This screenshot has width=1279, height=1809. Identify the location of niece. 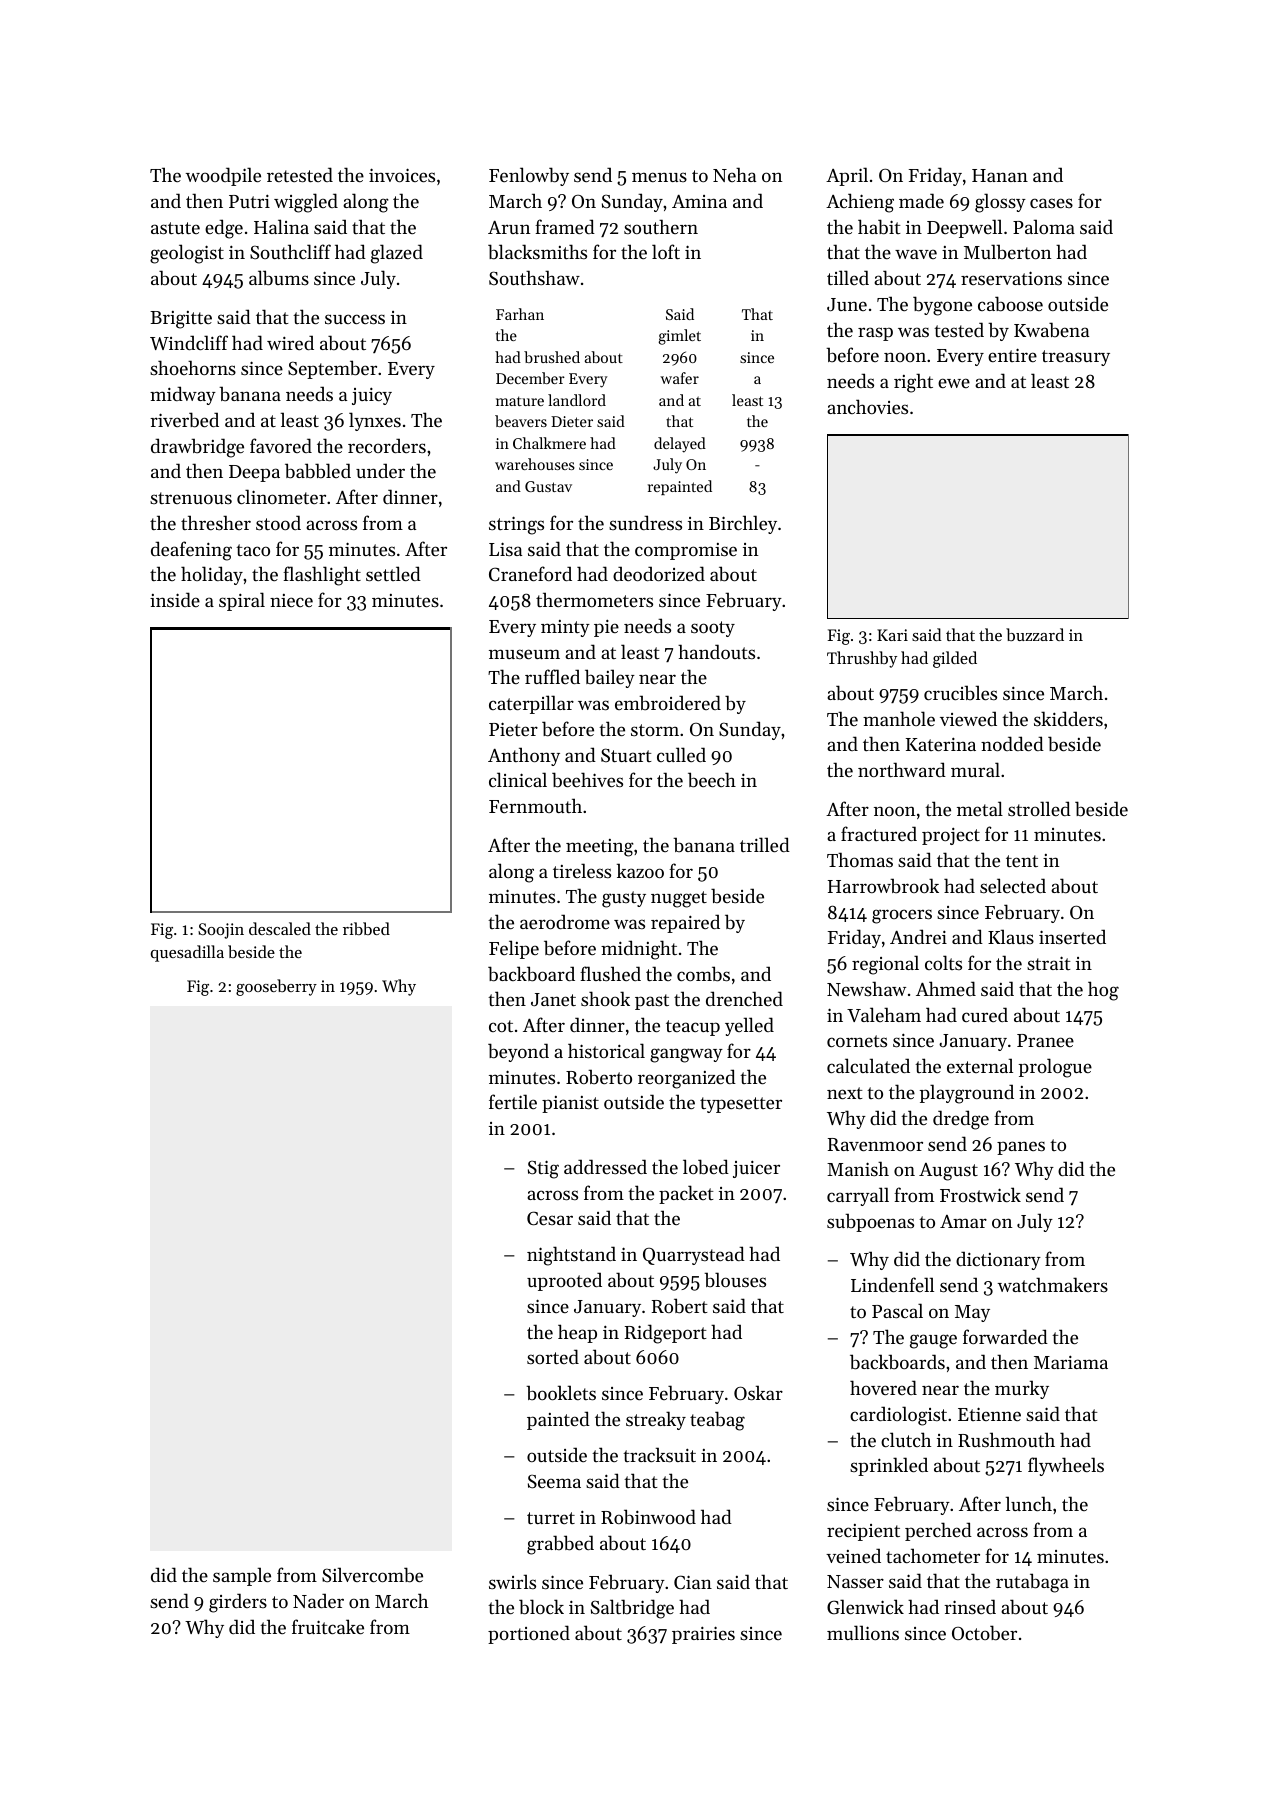
(291, 600).
